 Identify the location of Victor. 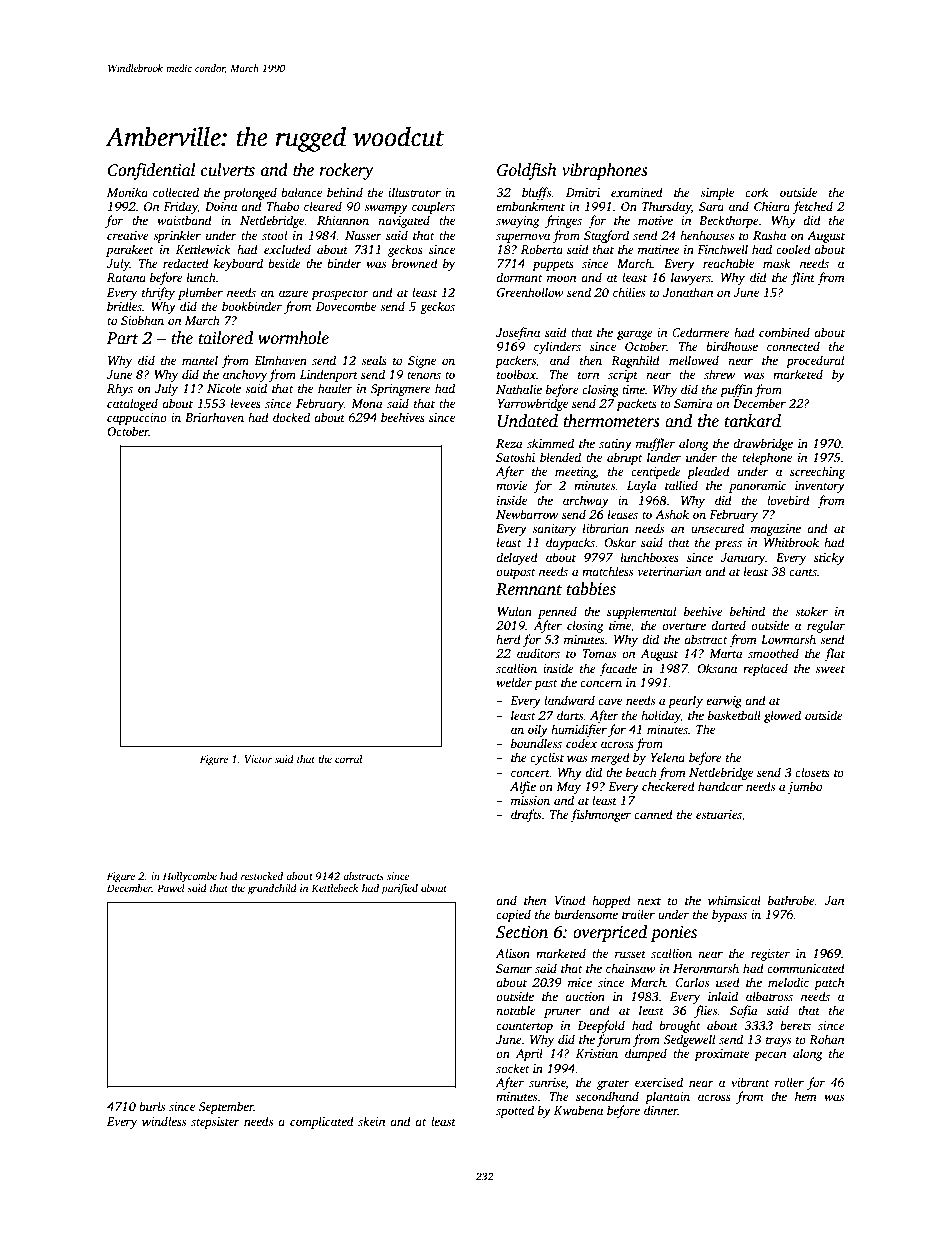
(258, 759).
